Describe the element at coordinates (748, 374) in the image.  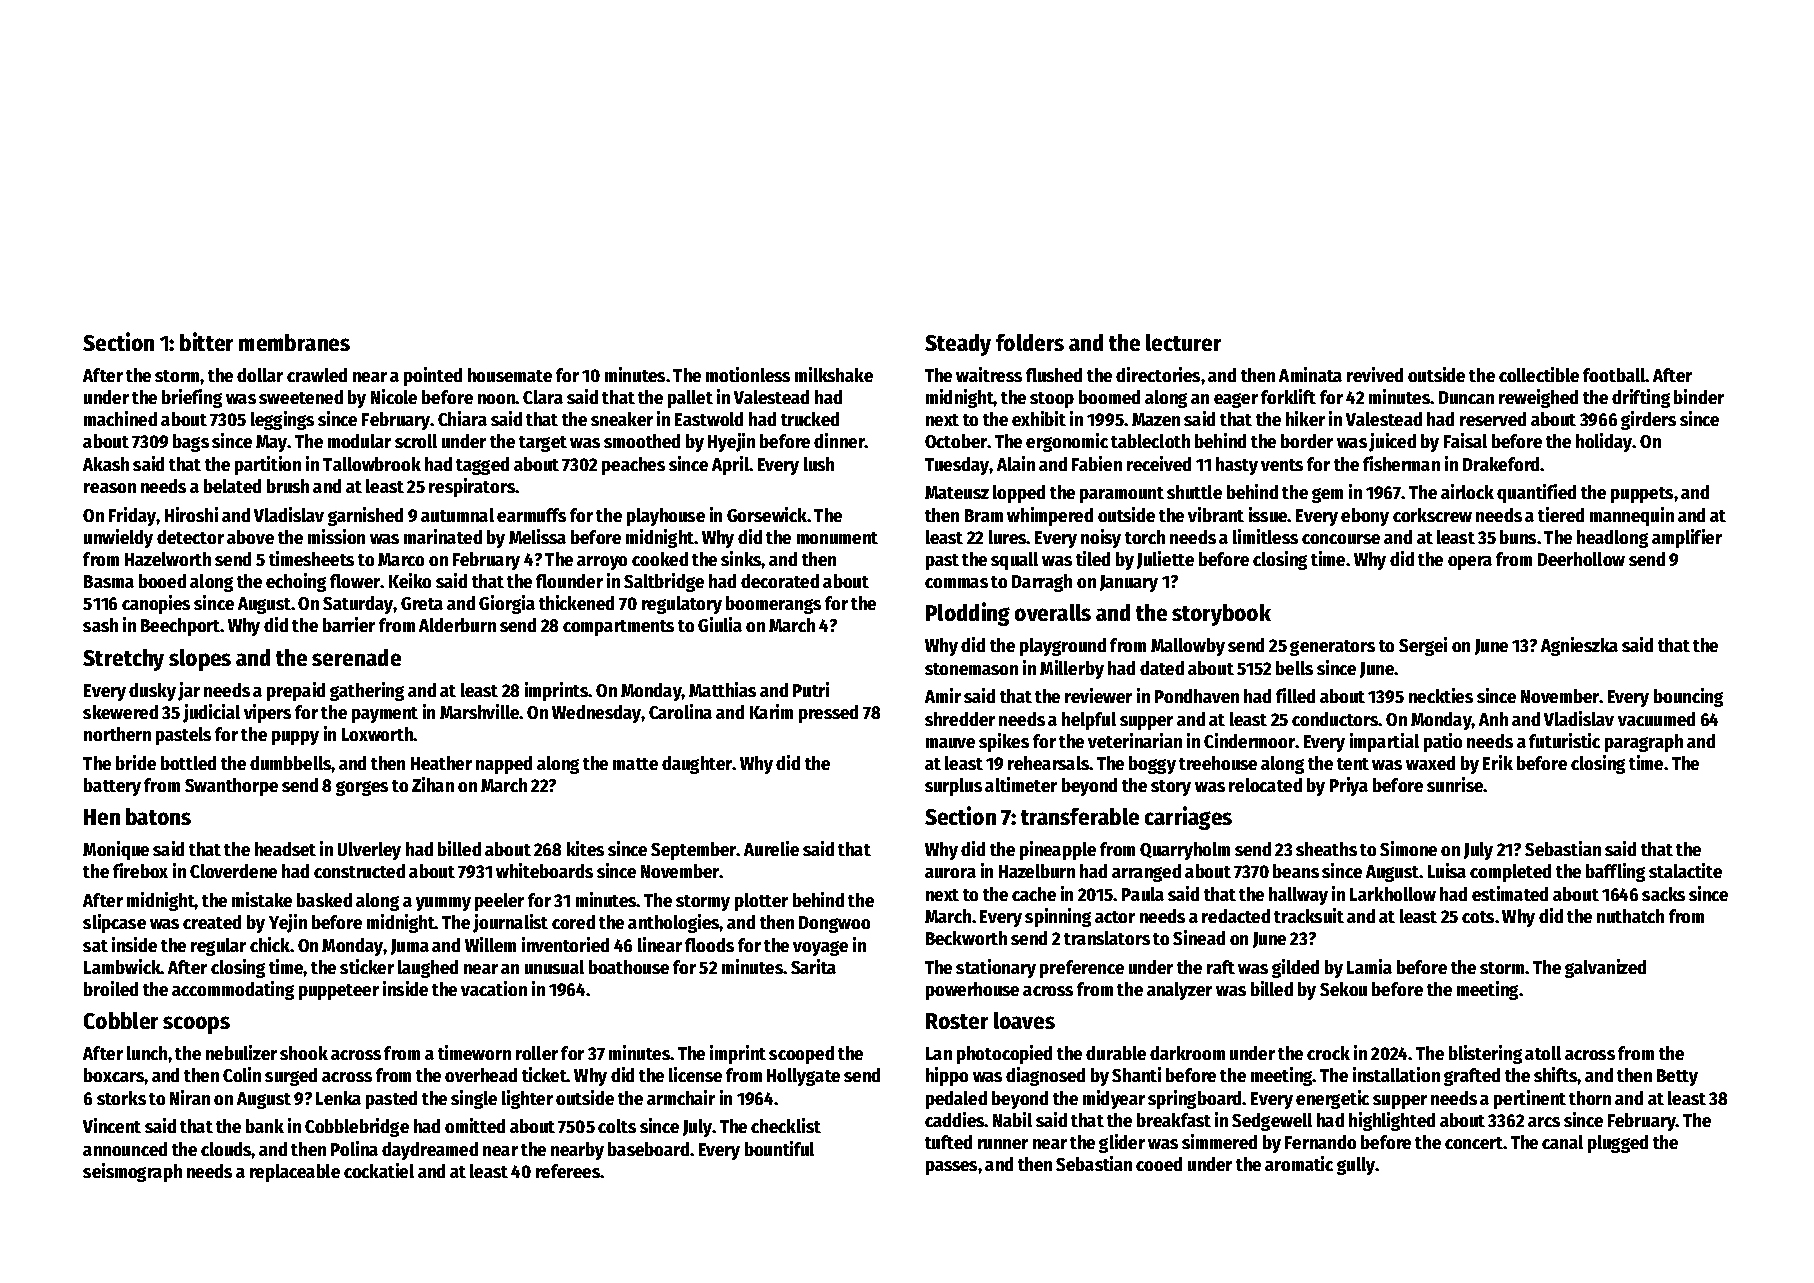
I see `motionless` at that location.
